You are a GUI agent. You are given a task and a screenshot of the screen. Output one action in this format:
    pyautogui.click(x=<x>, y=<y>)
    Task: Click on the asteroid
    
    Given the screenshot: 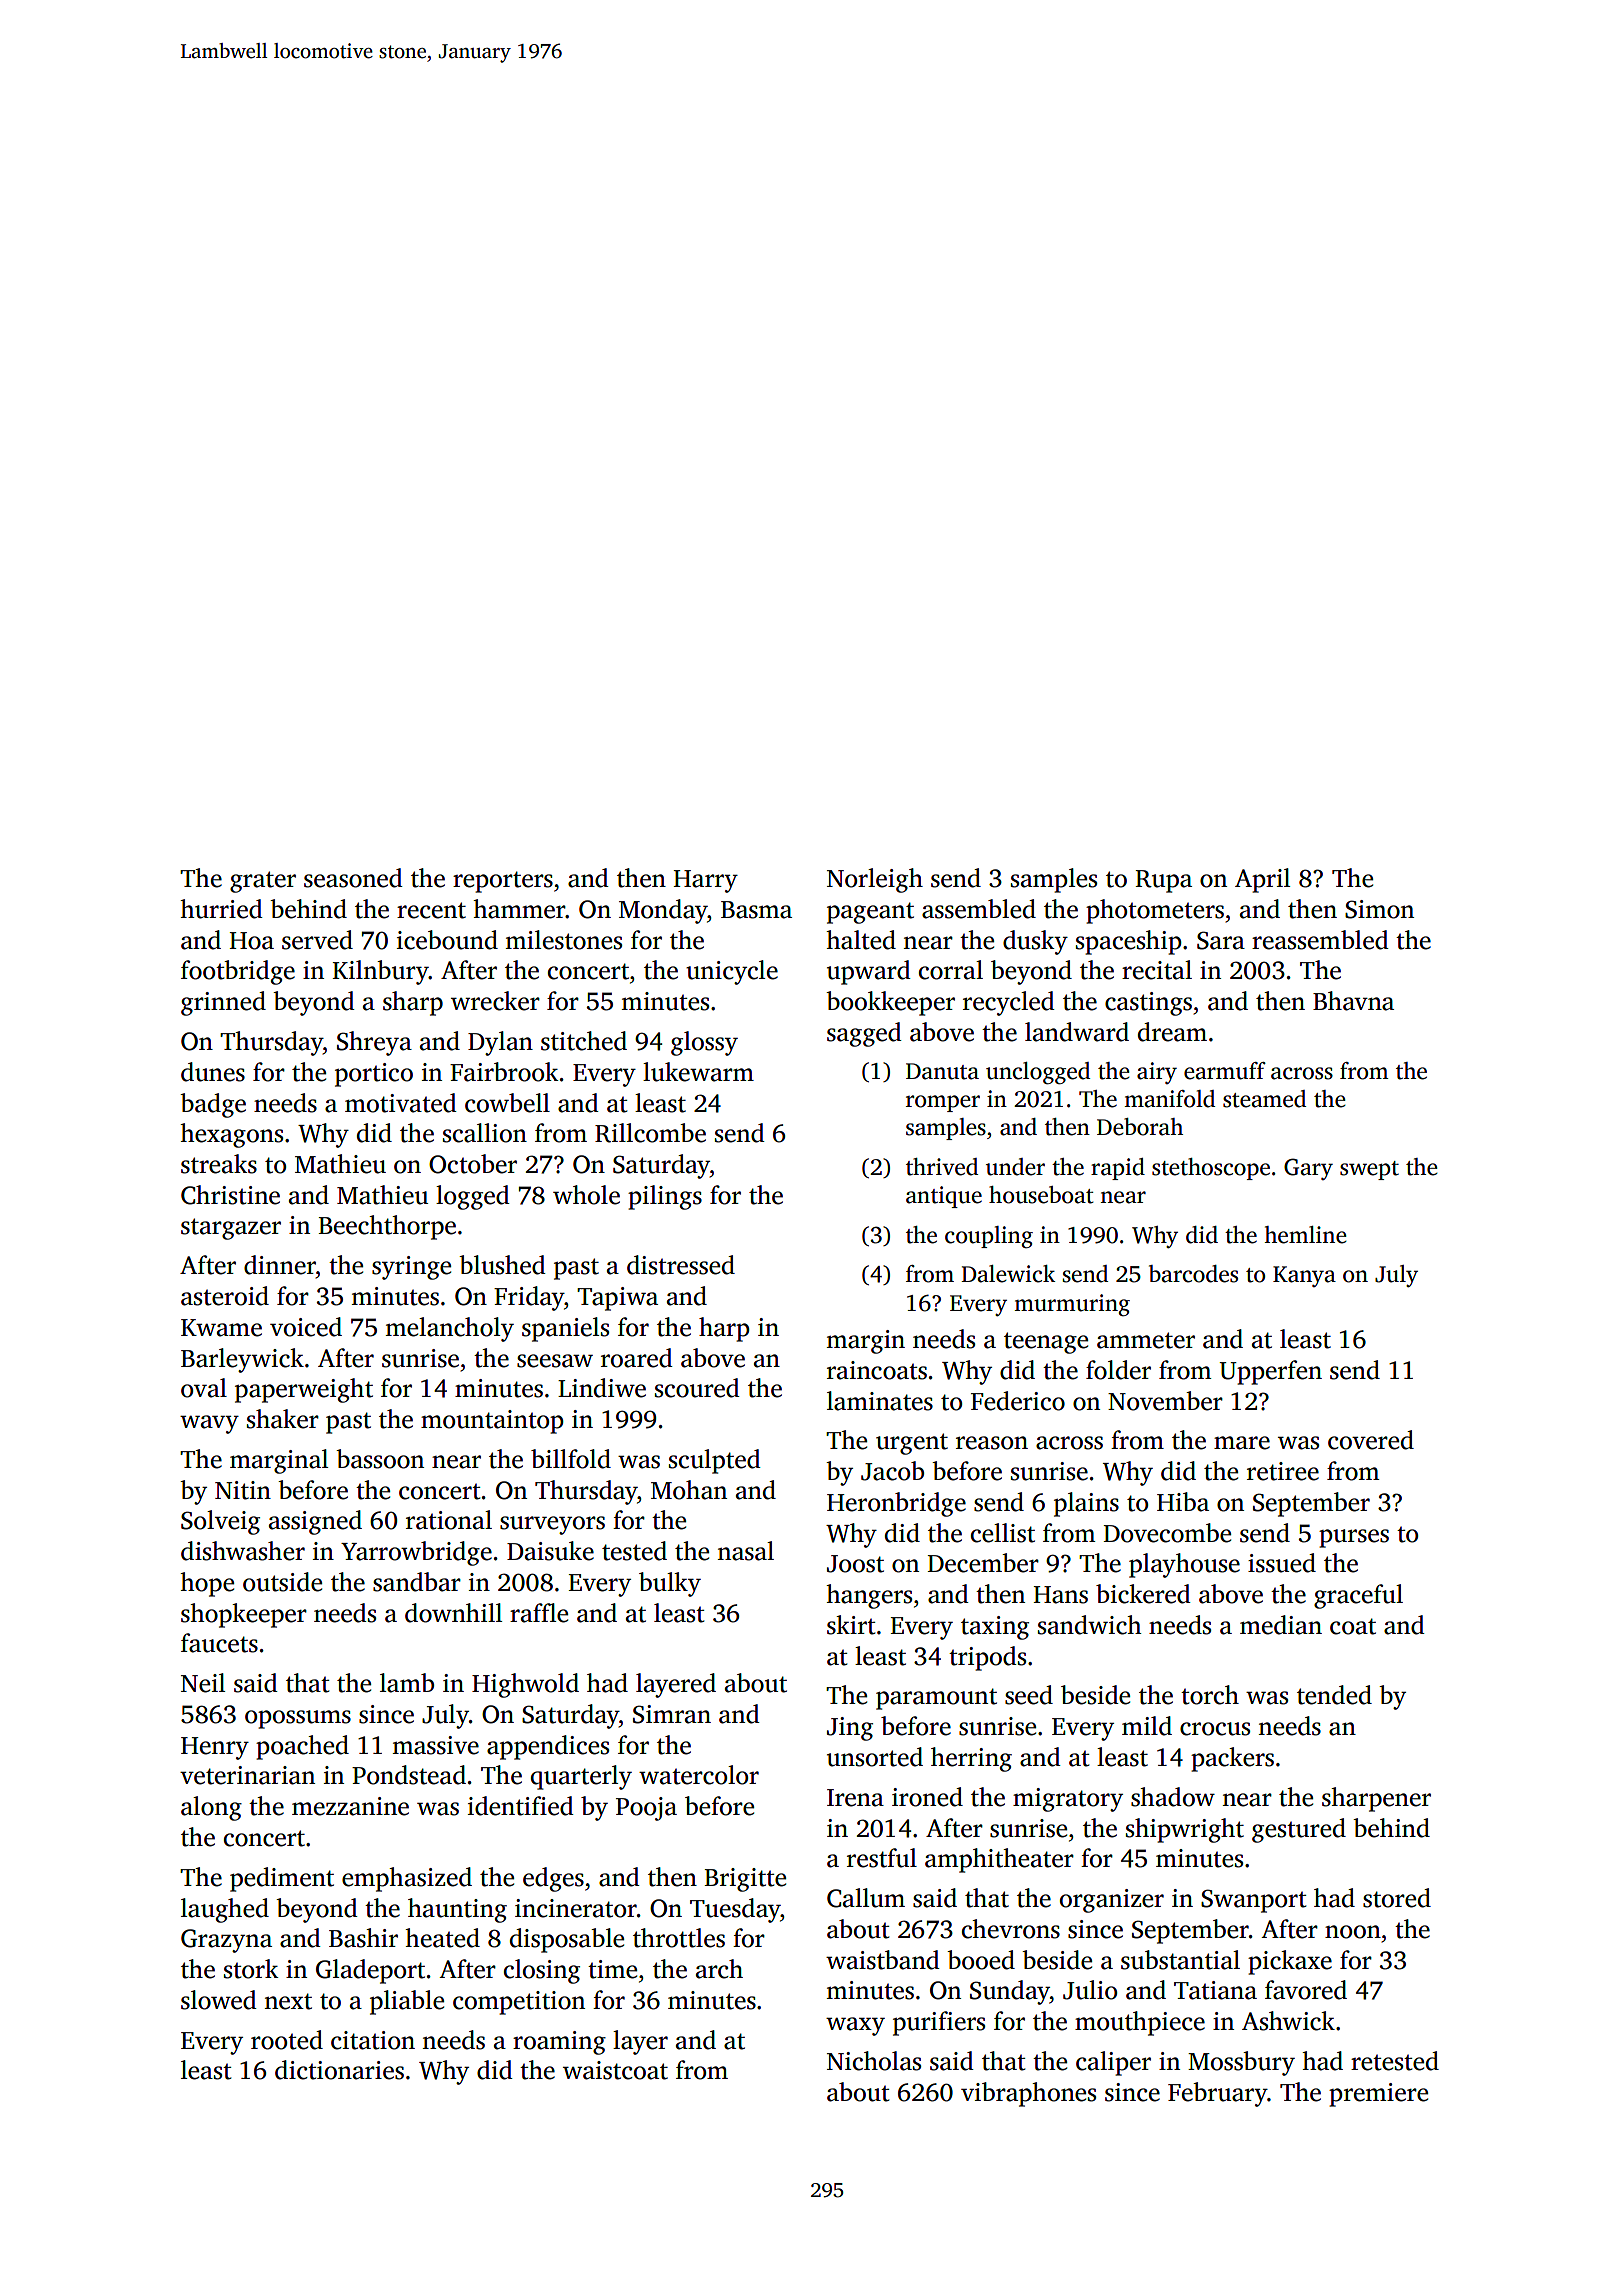 What is the action you would take?
    pyautogui.click(x=225, y=1296)
